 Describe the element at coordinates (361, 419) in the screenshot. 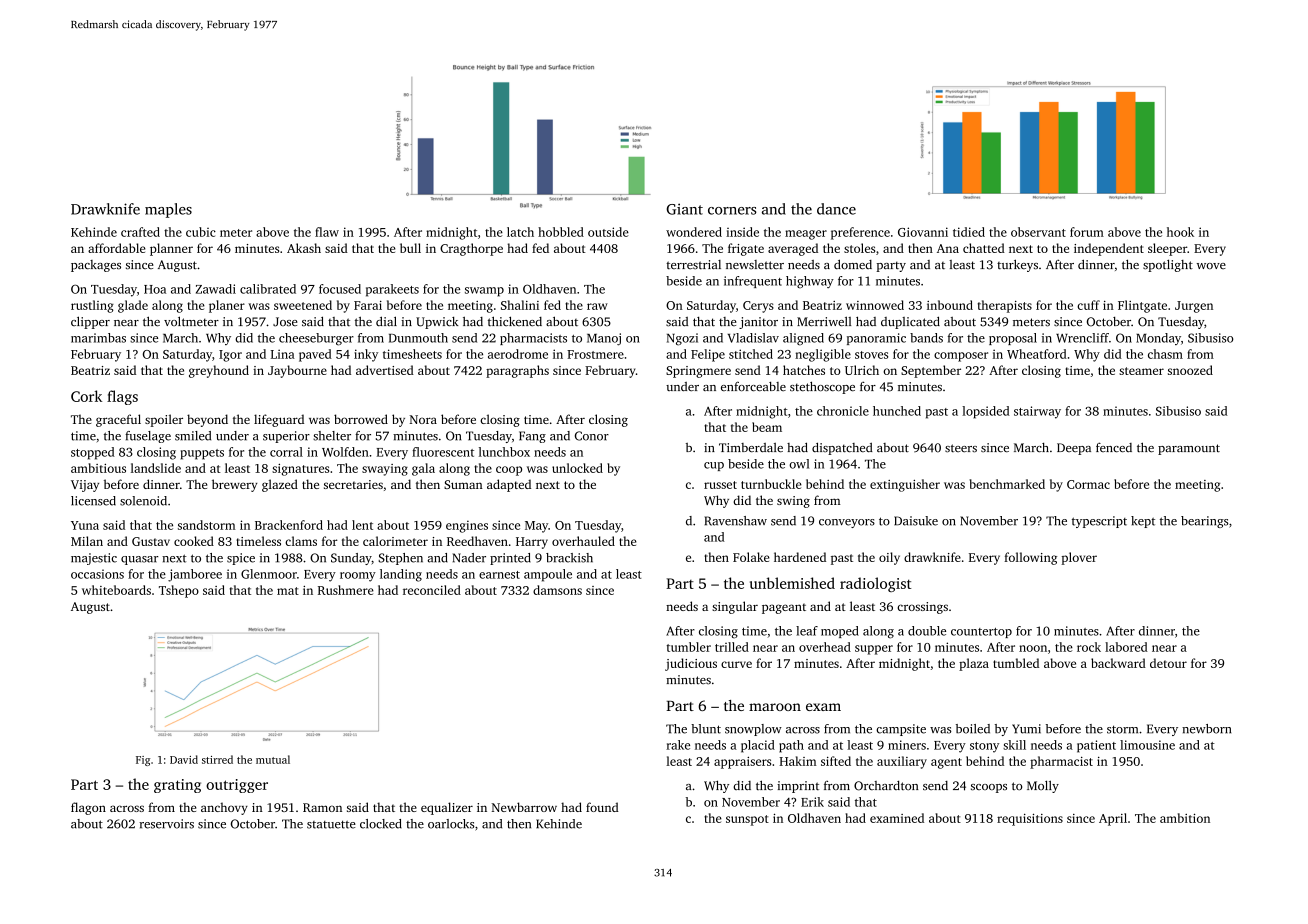

I see `borrowed` at that location.
